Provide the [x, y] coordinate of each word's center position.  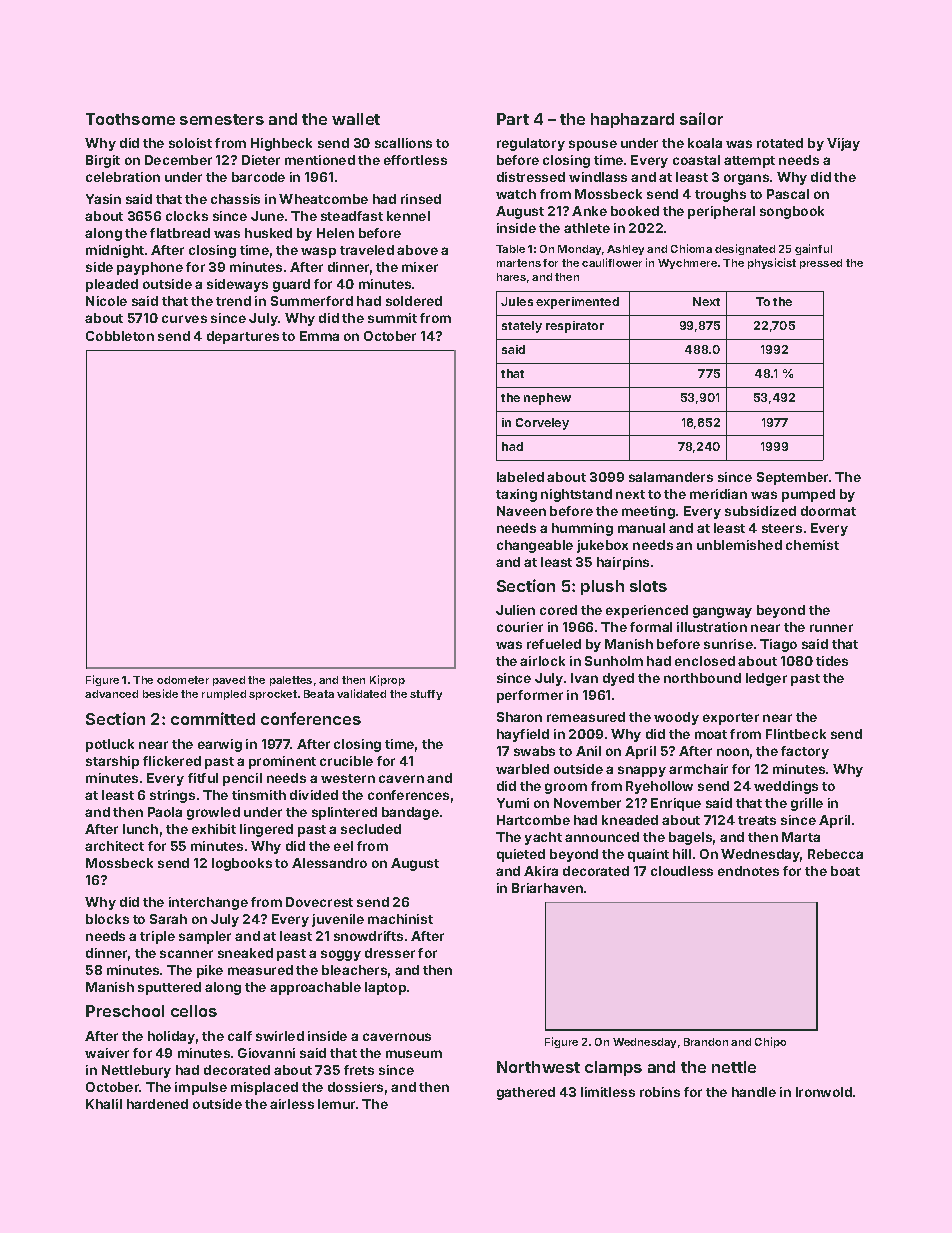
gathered [526, 1093]
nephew [547, 399]
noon [733, 752]
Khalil [104, 1104]
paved [229, 681]
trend [233, 301]
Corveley [542, 424]
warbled [522, 769]
